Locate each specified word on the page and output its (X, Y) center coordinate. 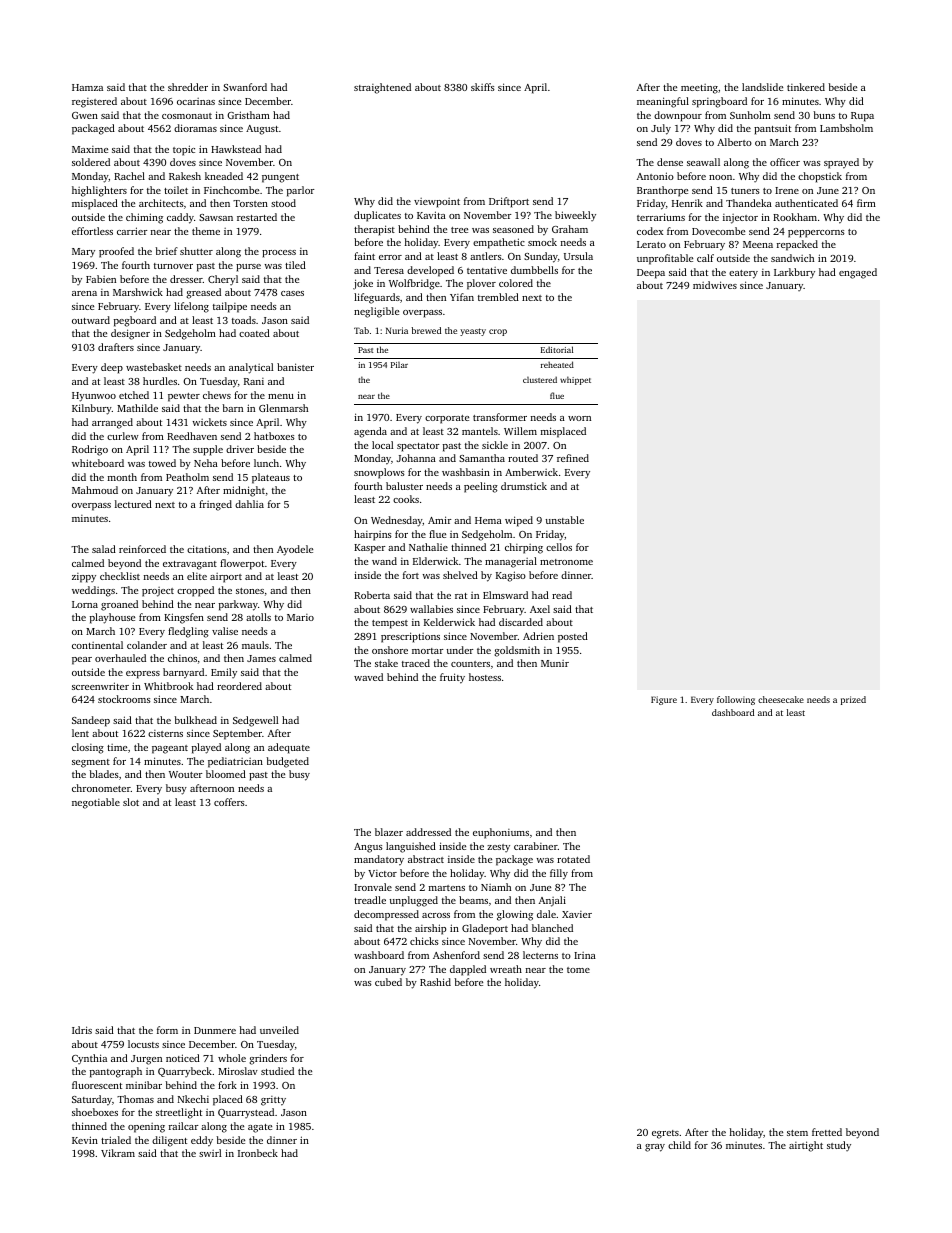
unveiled (279, 1030)
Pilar (399, 365)
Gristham (248, 115)
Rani (254, 381)
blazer (389, 832)
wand (384, 561)
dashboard (733, 712)
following (736, 700)
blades (104, 774)
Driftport (509, 202)
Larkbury (794, 273)
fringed (215, 505)
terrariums (661, 217)
